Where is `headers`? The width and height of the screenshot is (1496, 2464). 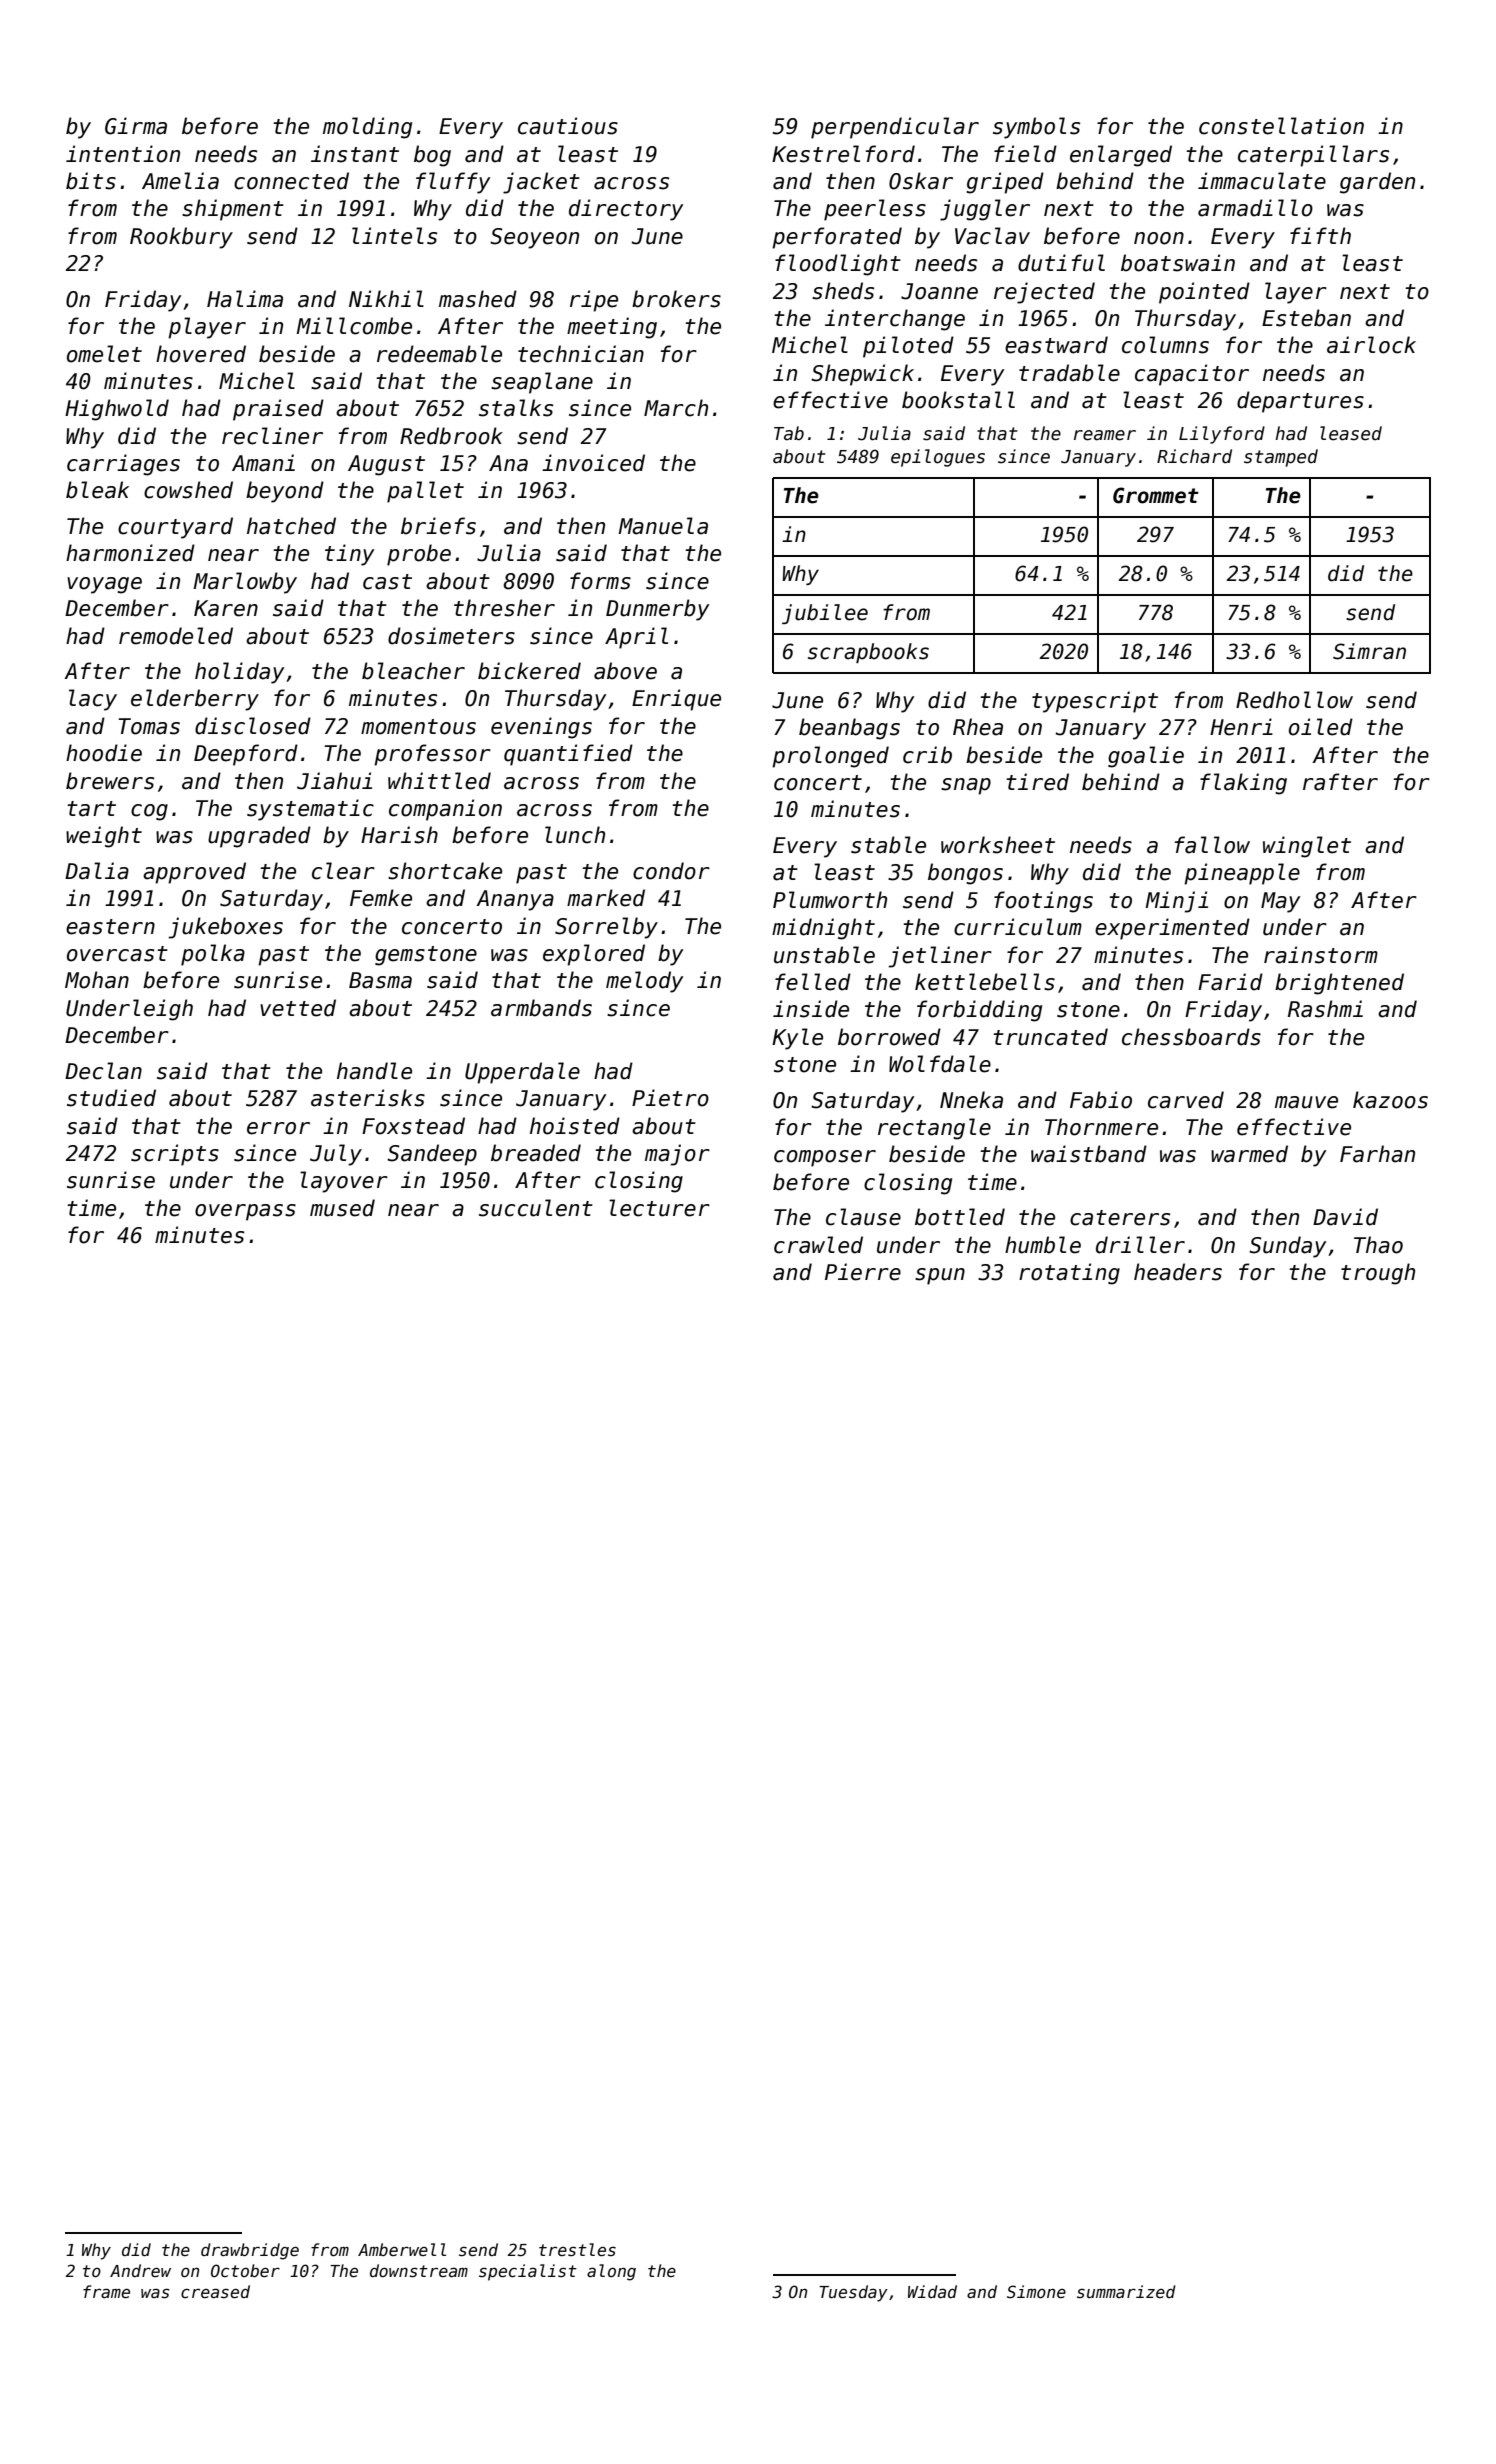 headers is located at coordinates (1178, 1272).
